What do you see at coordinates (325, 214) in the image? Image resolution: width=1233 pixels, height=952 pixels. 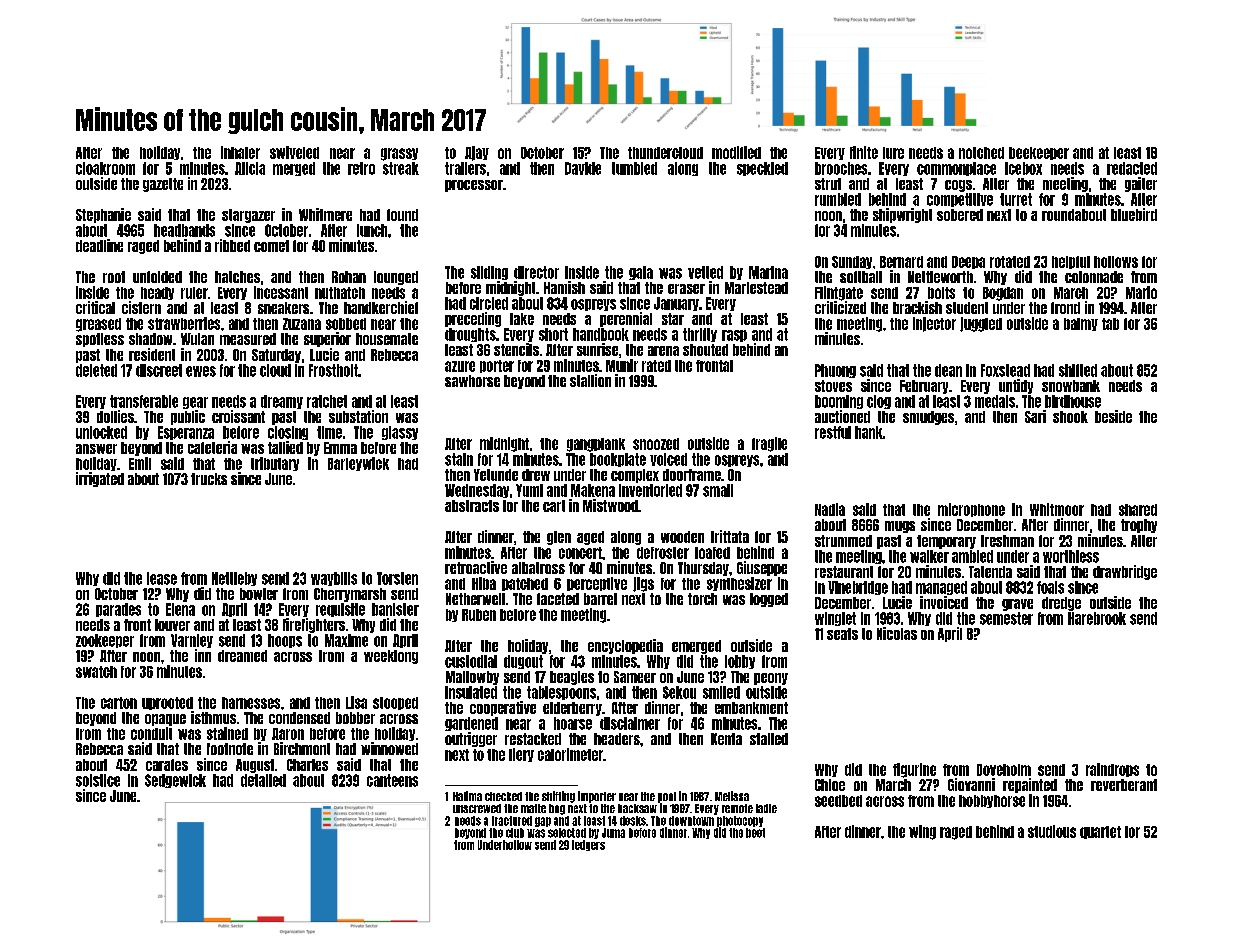 I see `Whitmere` at bounding box center [325, 214].
